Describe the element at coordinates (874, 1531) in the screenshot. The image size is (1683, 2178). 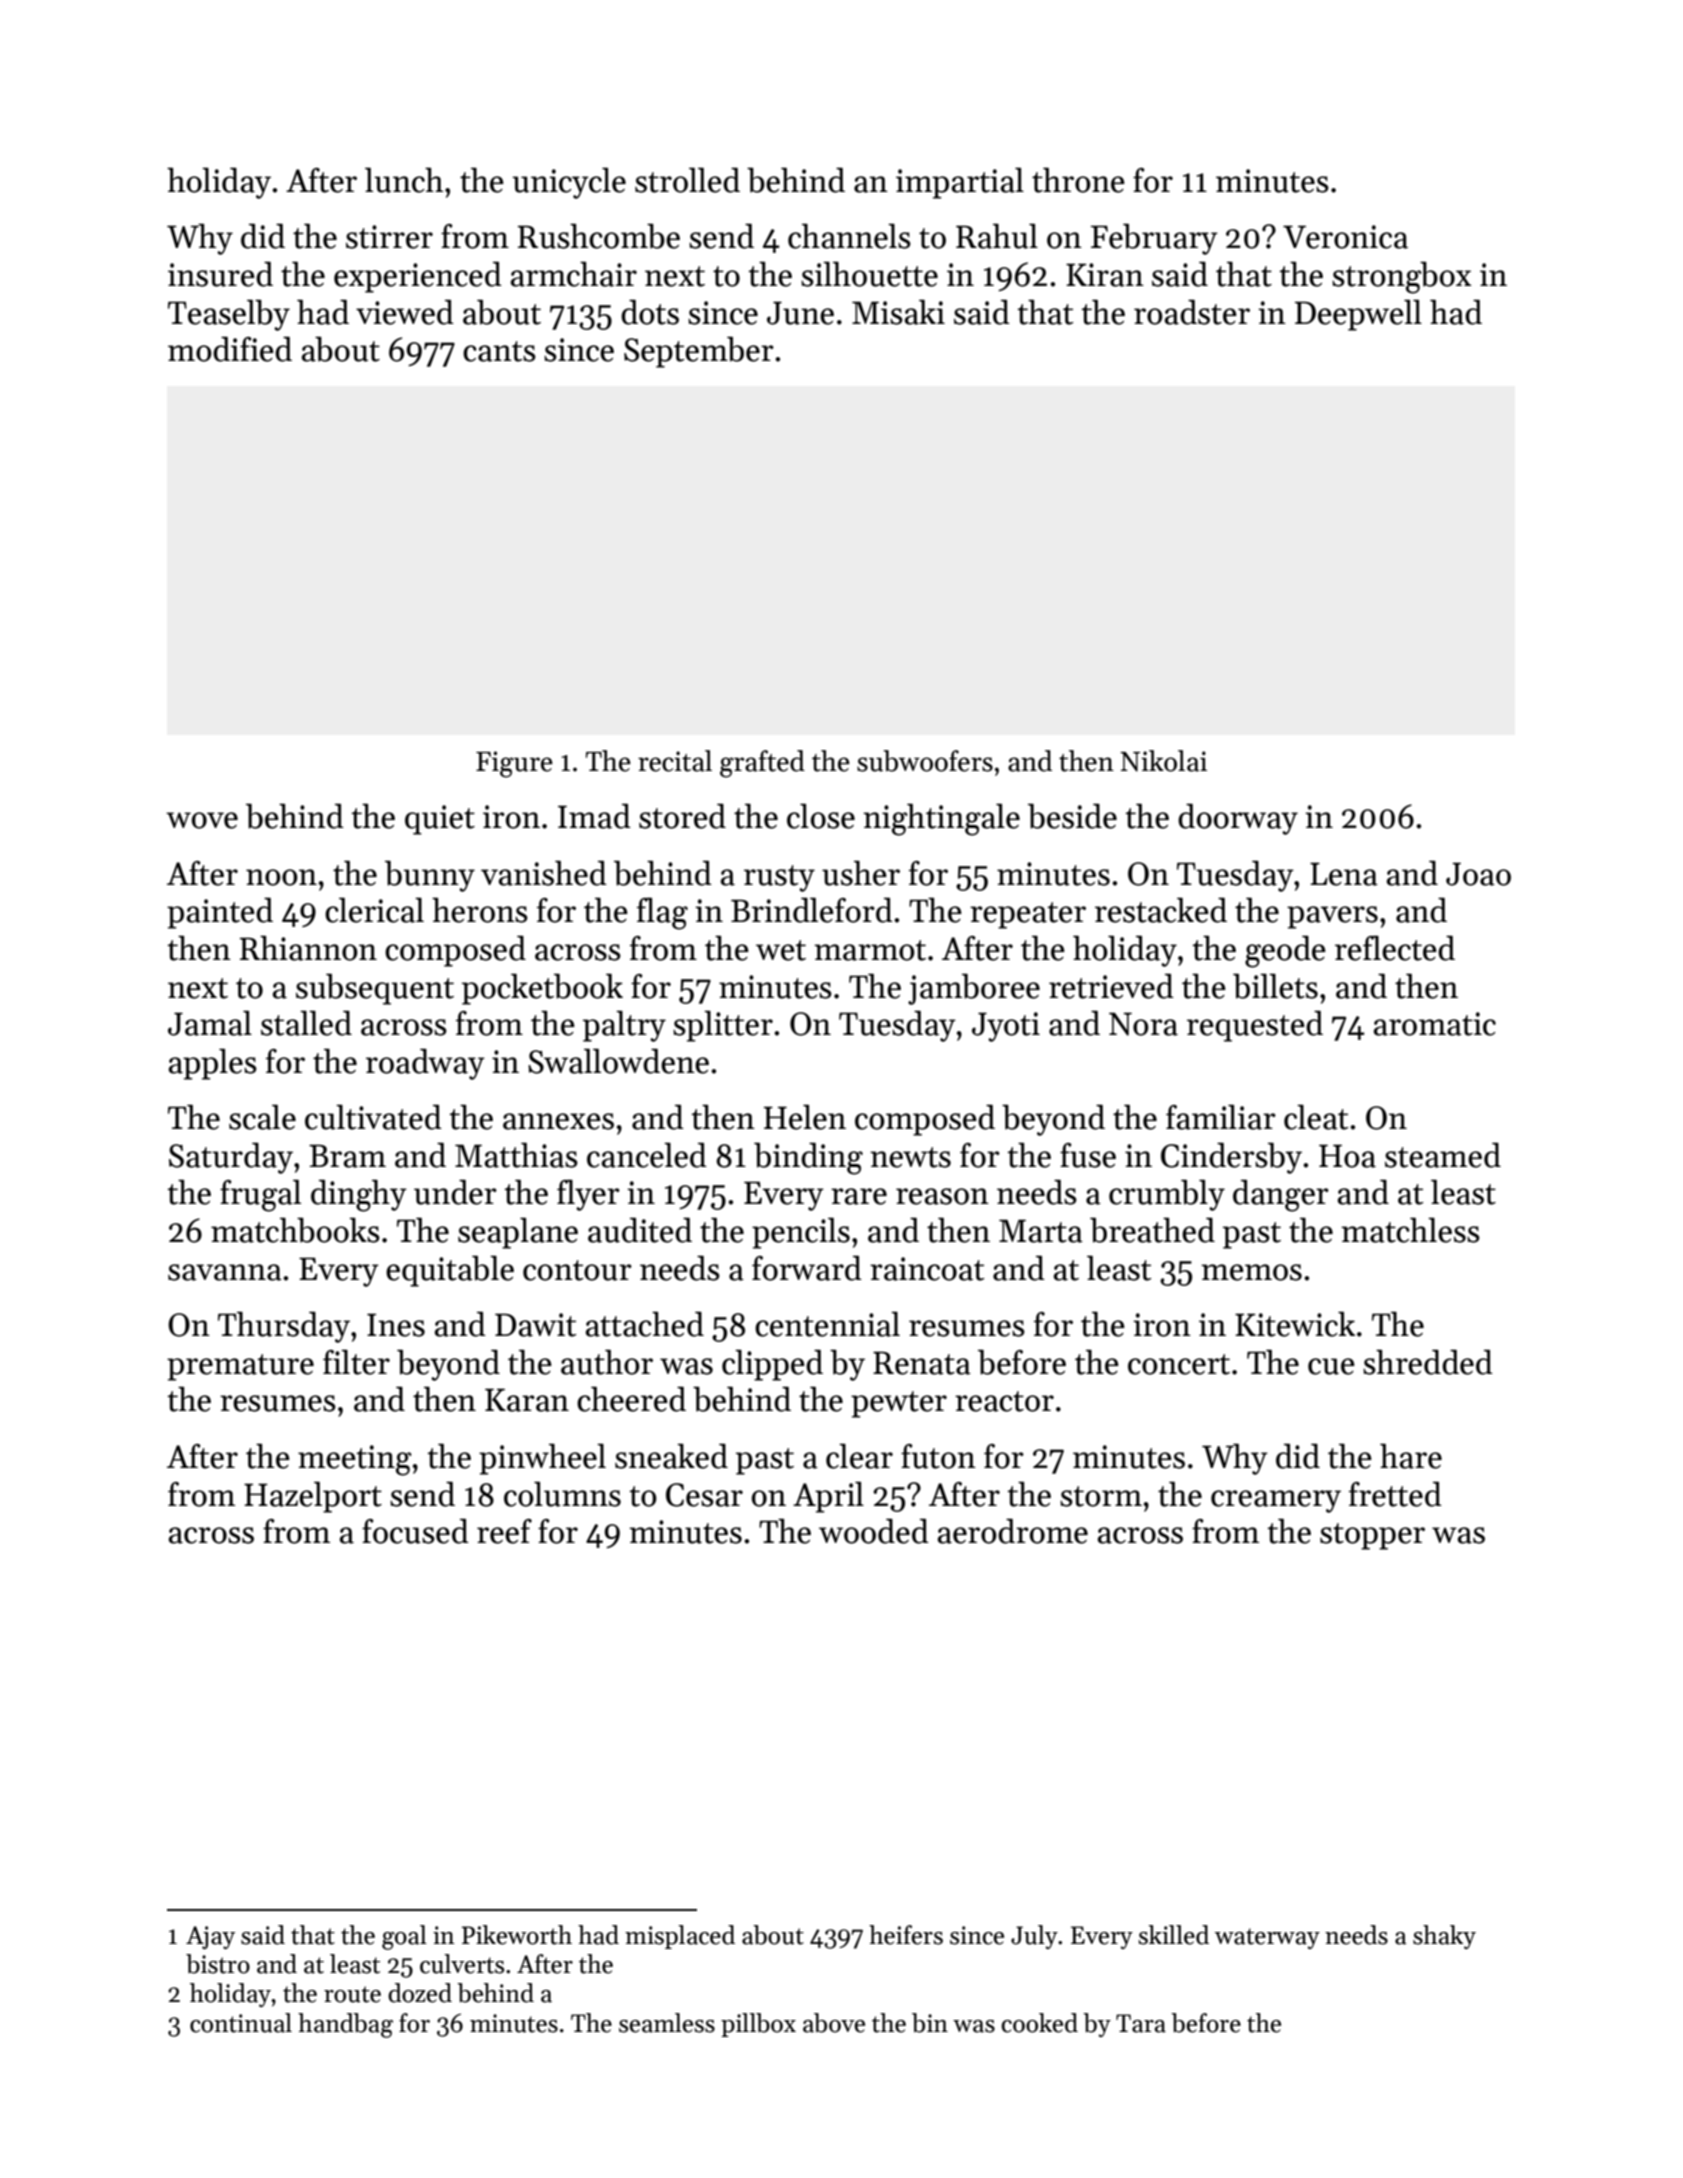
I see `wooded` at that location.
